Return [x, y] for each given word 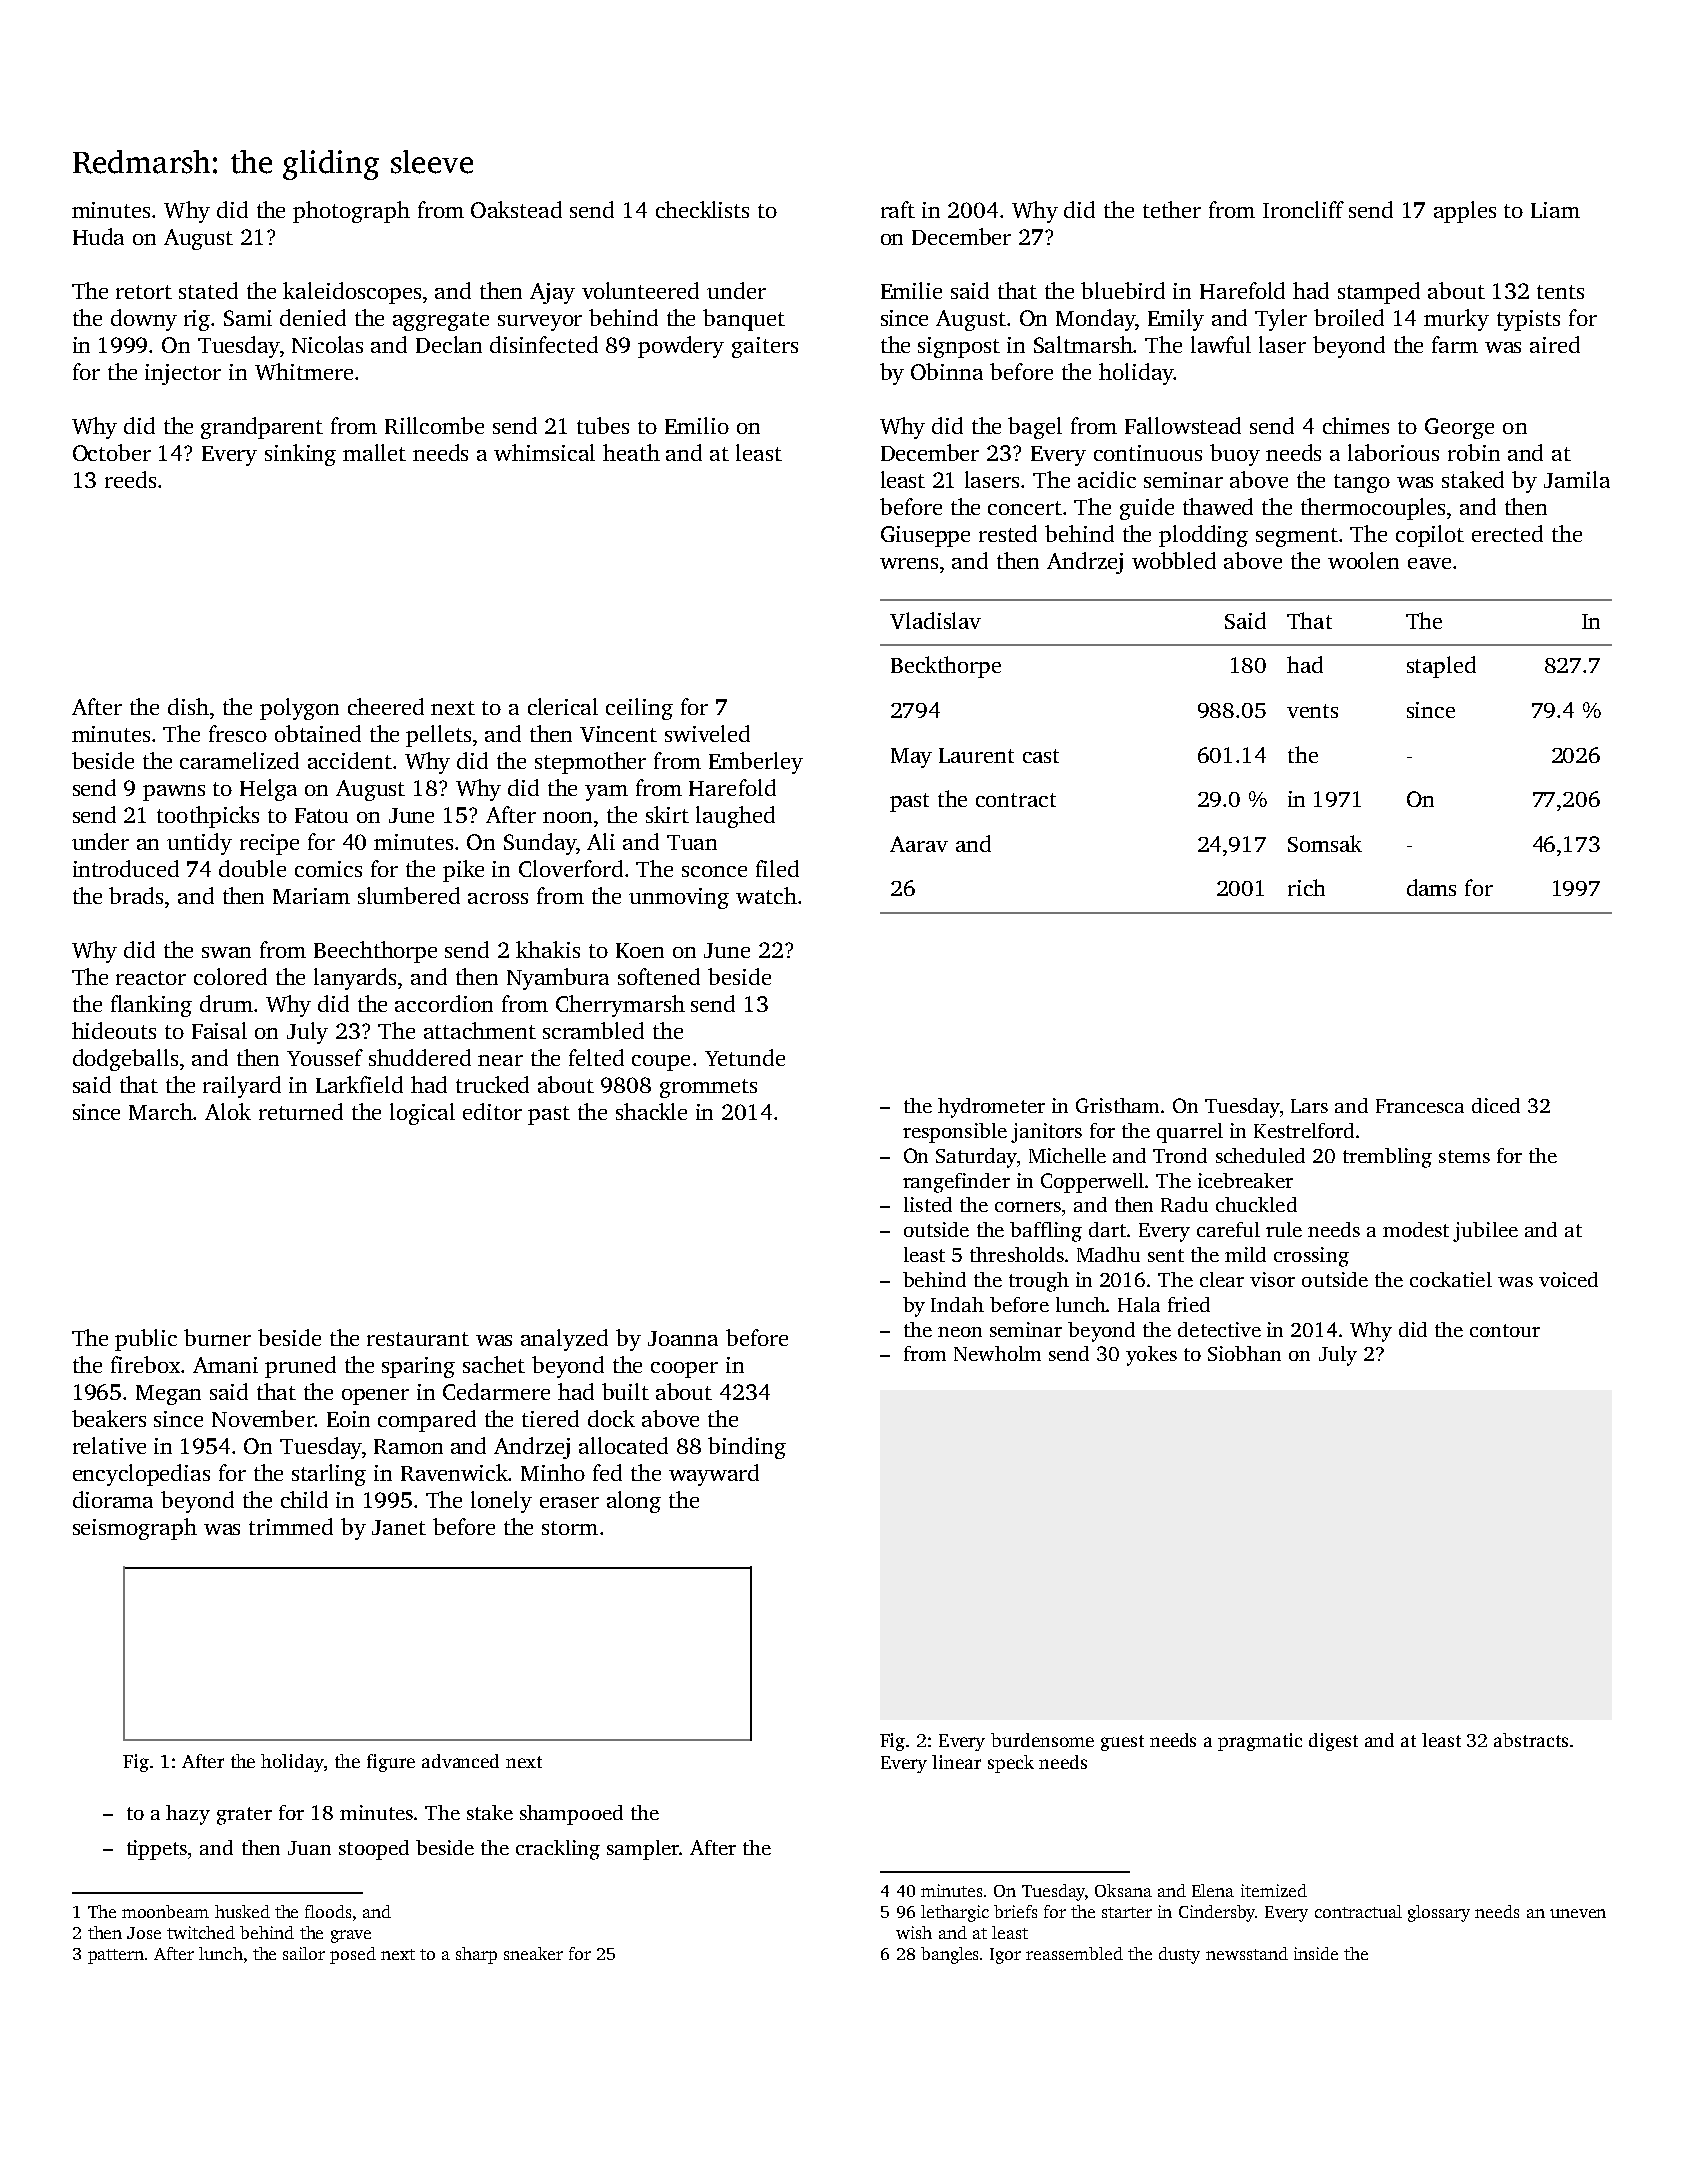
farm [1455, 344]
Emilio [697, 425]
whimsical [544, 452]
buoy [1235, 455]
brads [136, 895]
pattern [116, 1956]
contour [1505, 1330]
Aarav [919, 844]
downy [144, 320]
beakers [109, 1418]
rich [1306, 887]
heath [631, 452]
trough [1039, 1282]
